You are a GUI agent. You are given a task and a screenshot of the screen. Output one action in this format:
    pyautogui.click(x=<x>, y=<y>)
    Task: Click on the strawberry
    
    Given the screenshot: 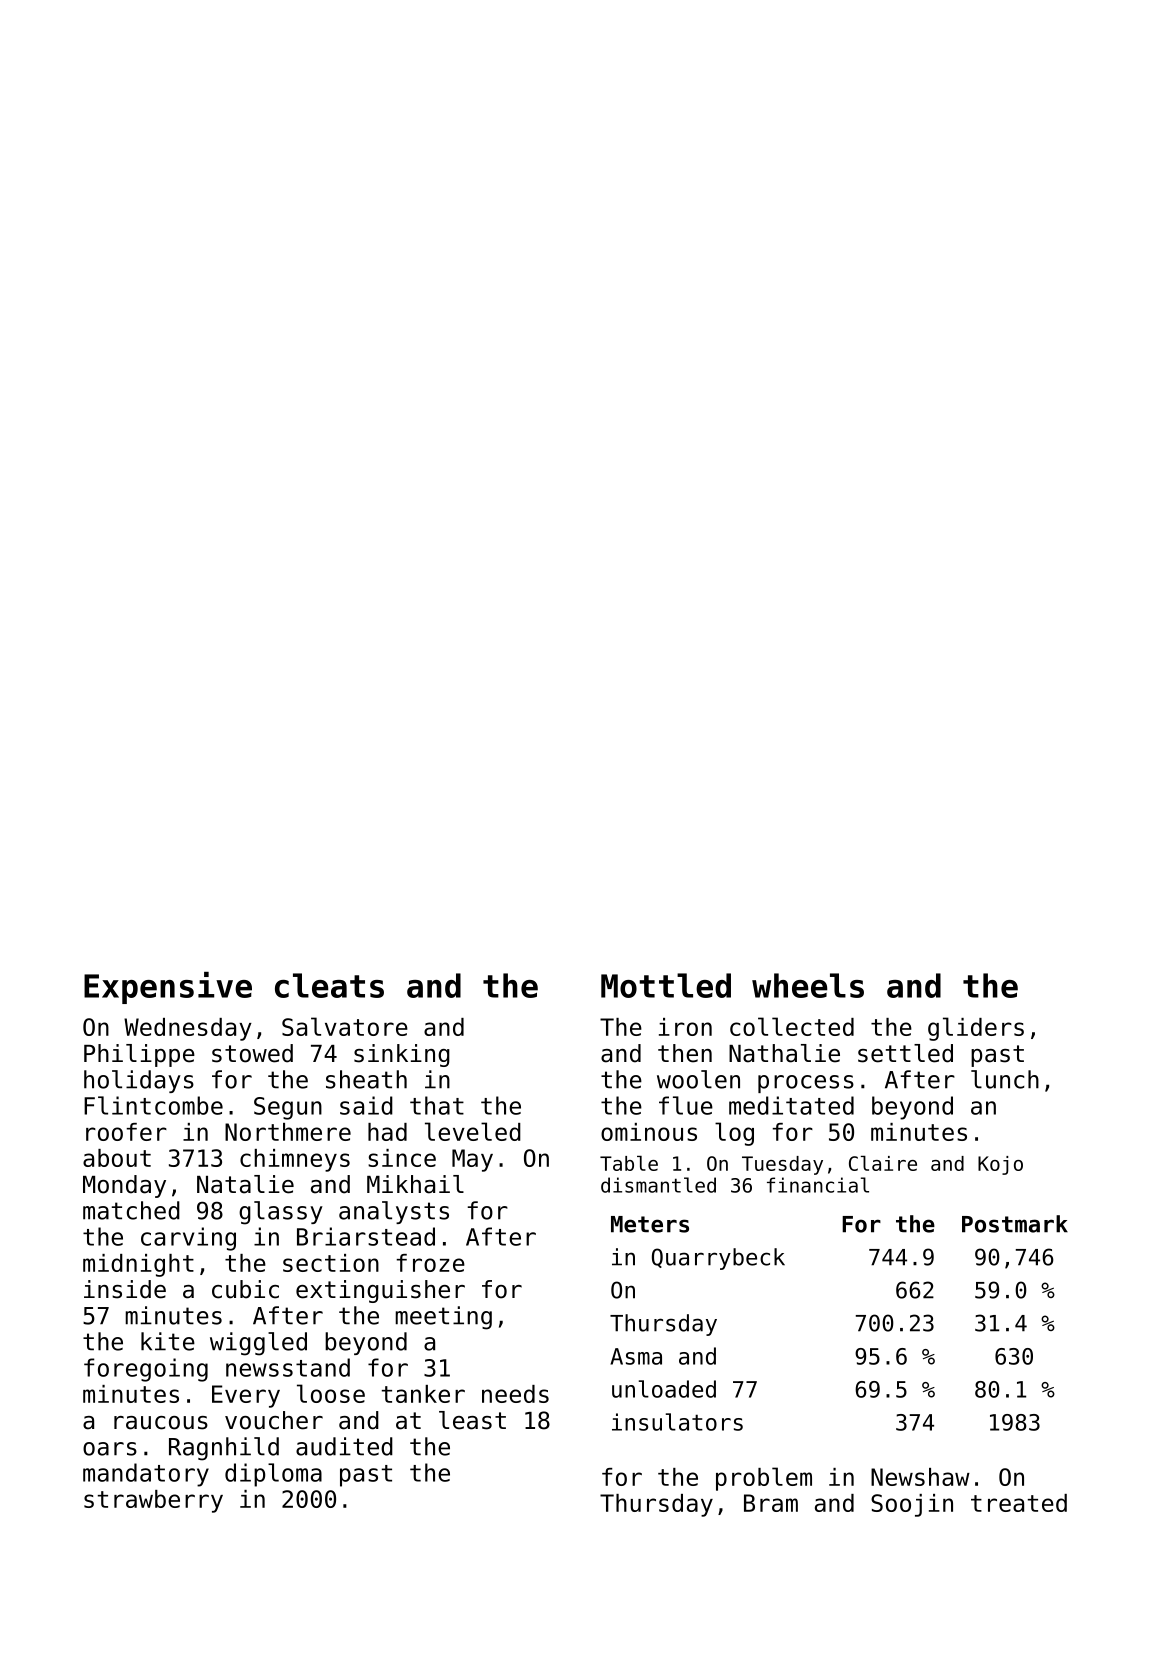 What is the action you would take?
    pyautogui.click(x=153, y=1501)
